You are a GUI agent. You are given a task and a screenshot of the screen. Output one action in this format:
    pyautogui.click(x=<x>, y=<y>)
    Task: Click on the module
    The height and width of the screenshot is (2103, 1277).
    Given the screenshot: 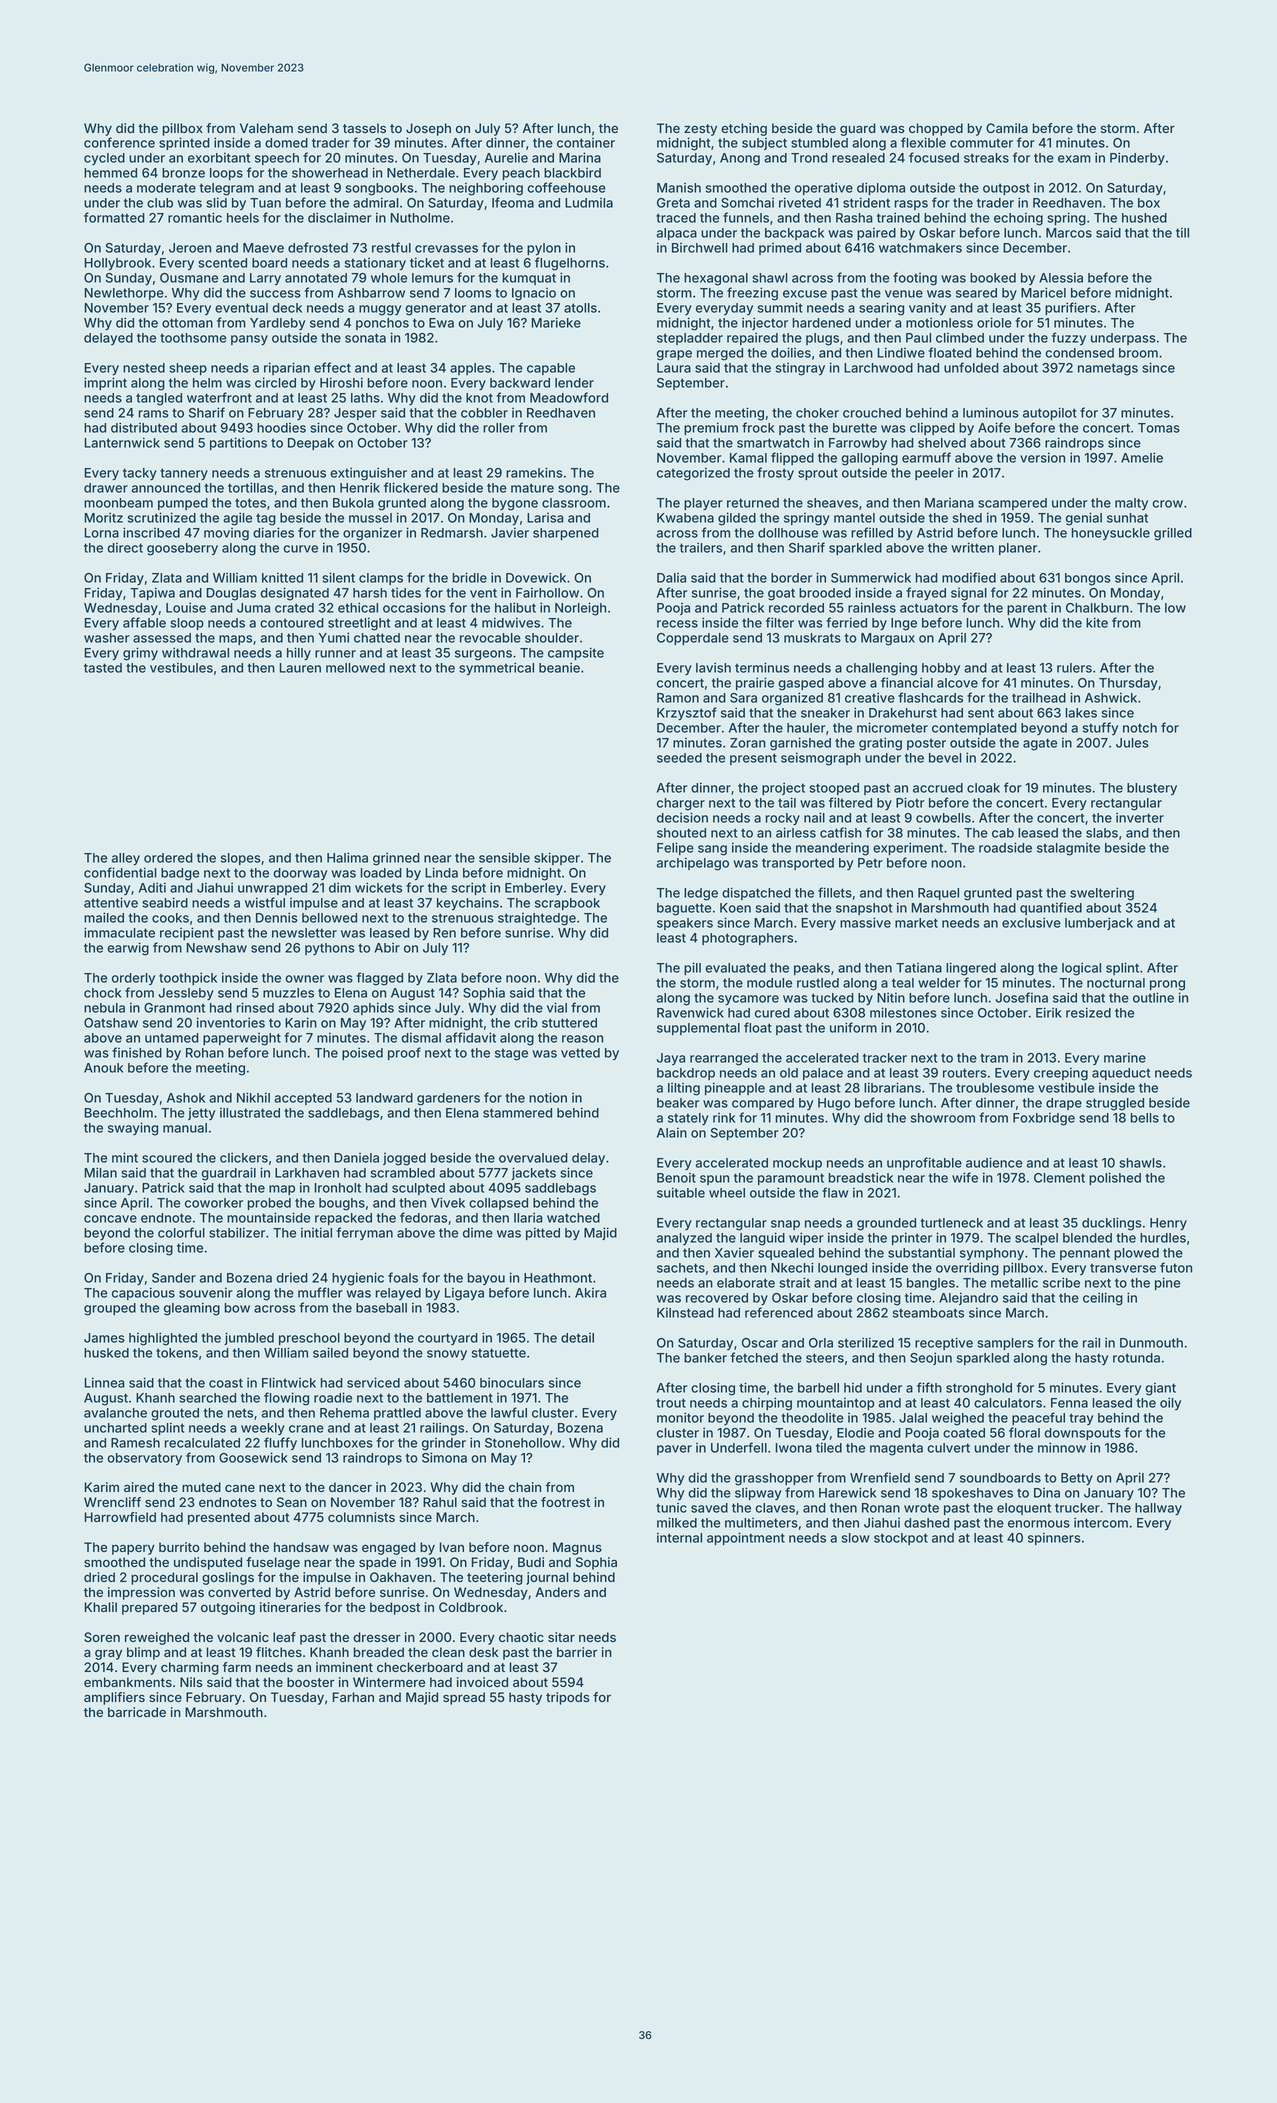 What is the action you would take?
    pyautogui.click(x=769, y=983)
